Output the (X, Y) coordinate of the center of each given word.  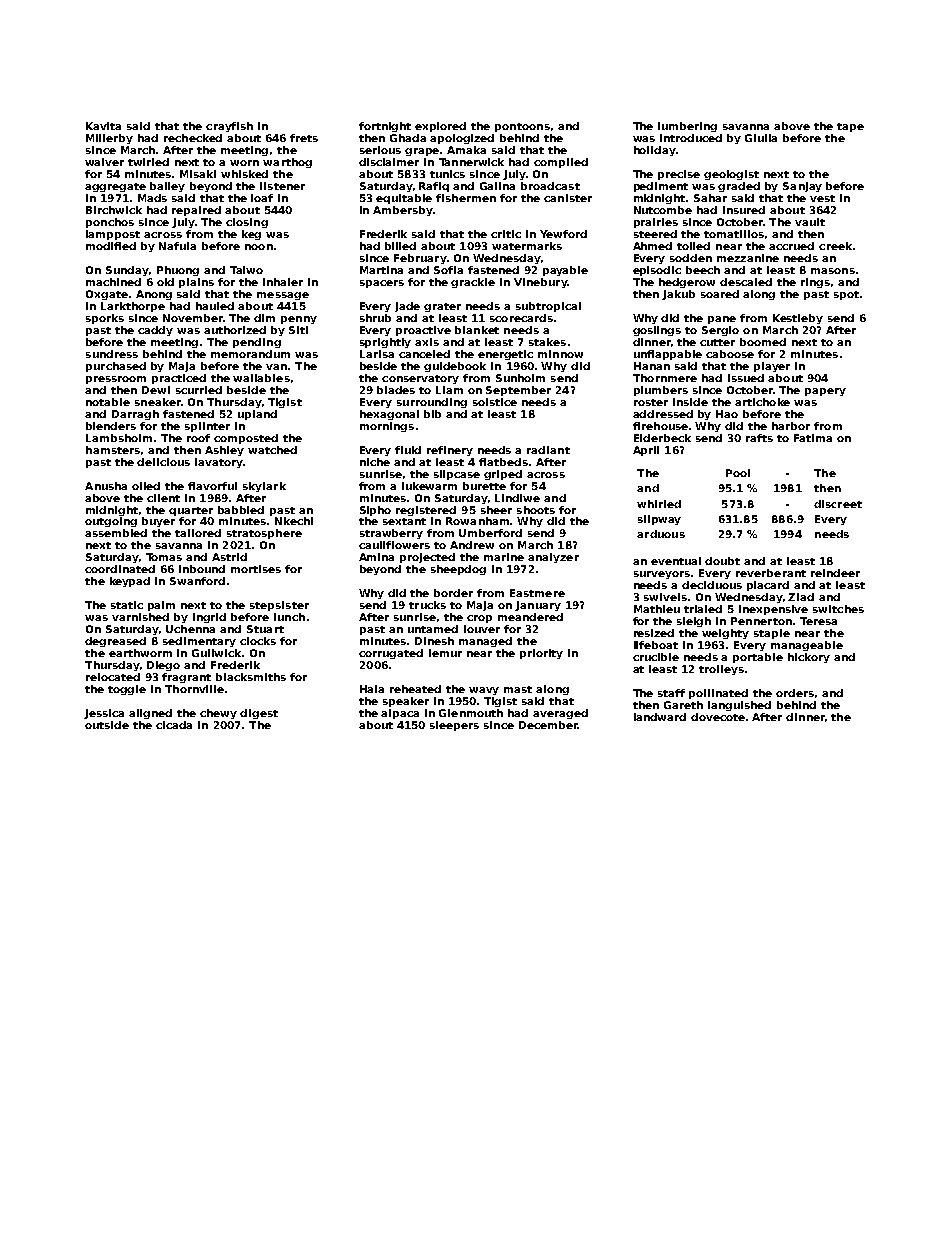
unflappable (668, 355)
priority (541, 654)
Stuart (265, 629)
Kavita (103, 126)
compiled (561, 163)
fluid (408, 450)
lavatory (219, 463)
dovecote (718, 717)
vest (822, 198)
